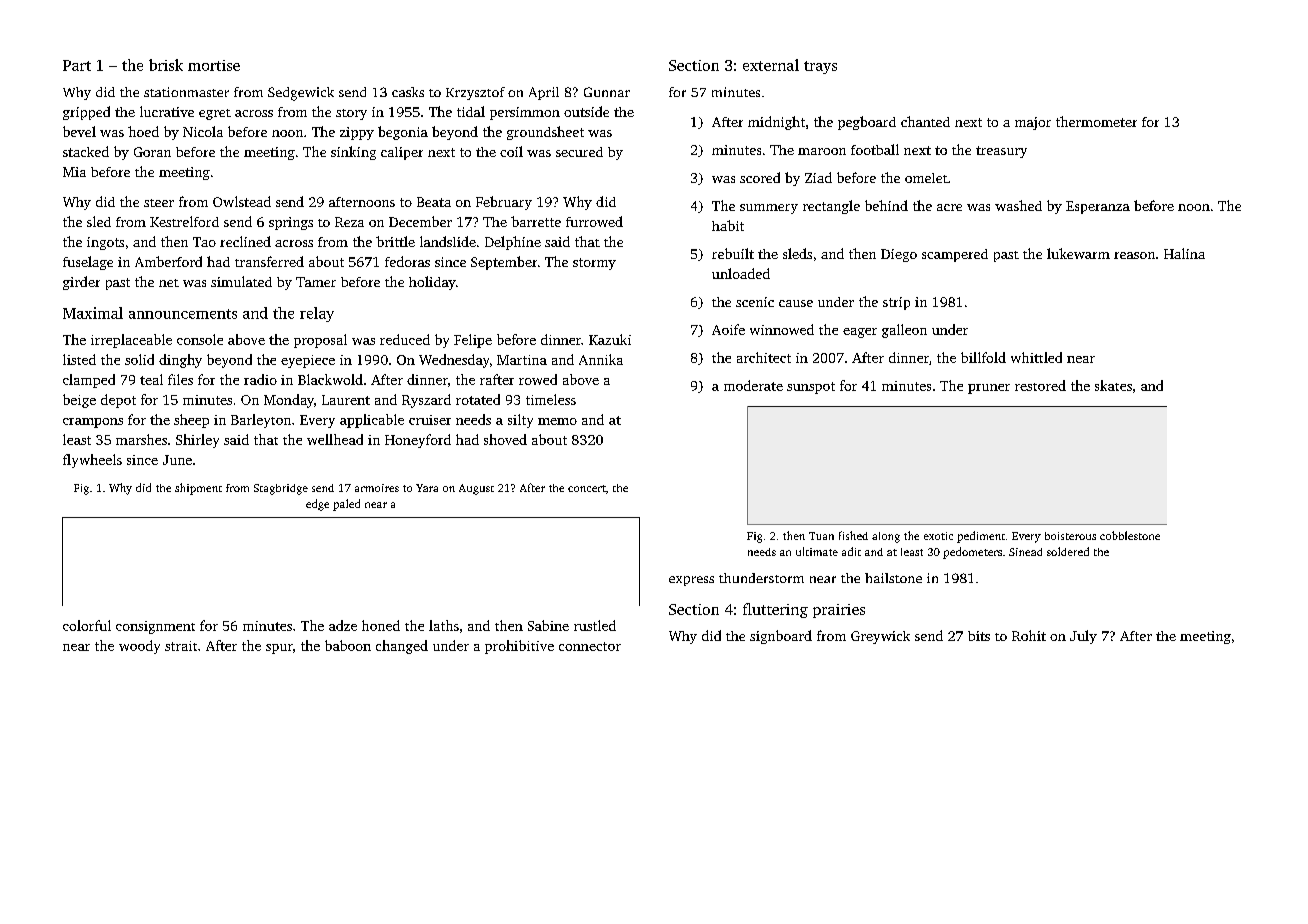 This screenshot has width=1308, height=924. What do you see at coordinates (81, 283) in the screenshot?
I see `girder` at bounding box center [81, 283].
